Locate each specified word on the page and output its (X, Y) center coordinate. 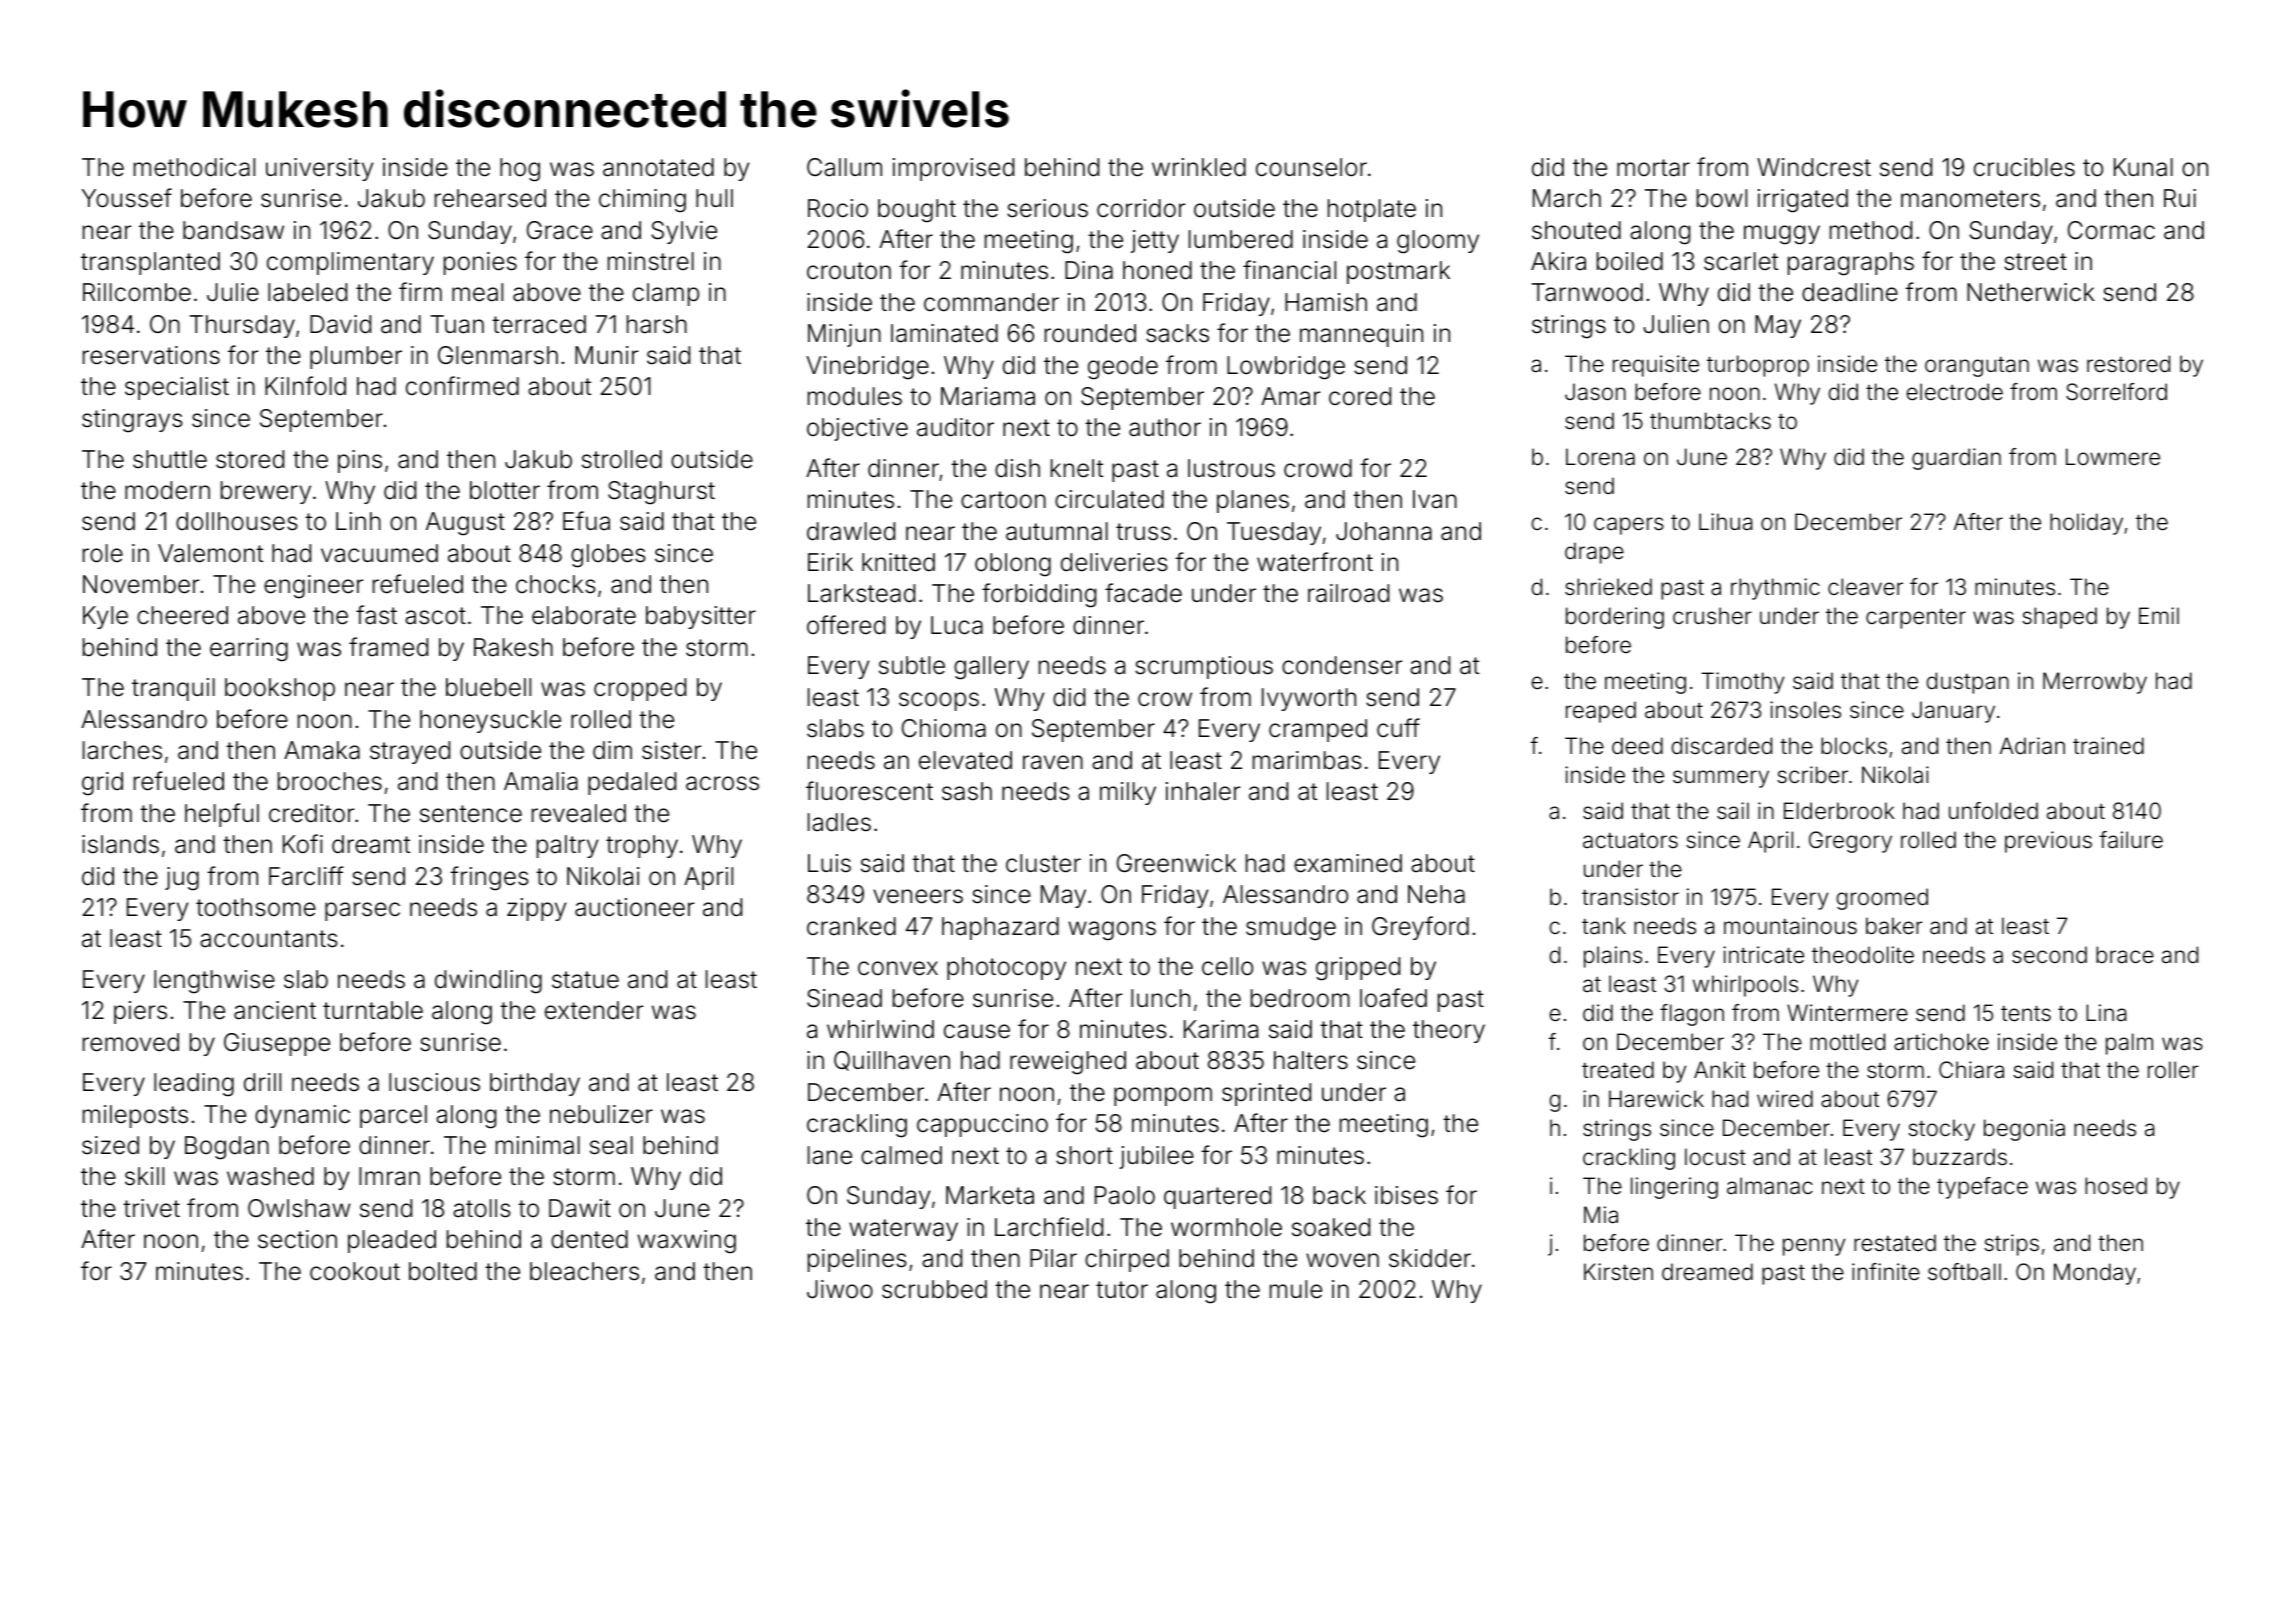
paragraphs (1851, 264)
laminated (944, 333)
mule (1296, 1289)
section (297, 1239)
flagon (1692, 1015)
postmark (1398, 272)
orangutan (1977, 367)
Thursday (242, 326)
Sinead (844, 998)
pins (360, 461)
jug (182, 879)
